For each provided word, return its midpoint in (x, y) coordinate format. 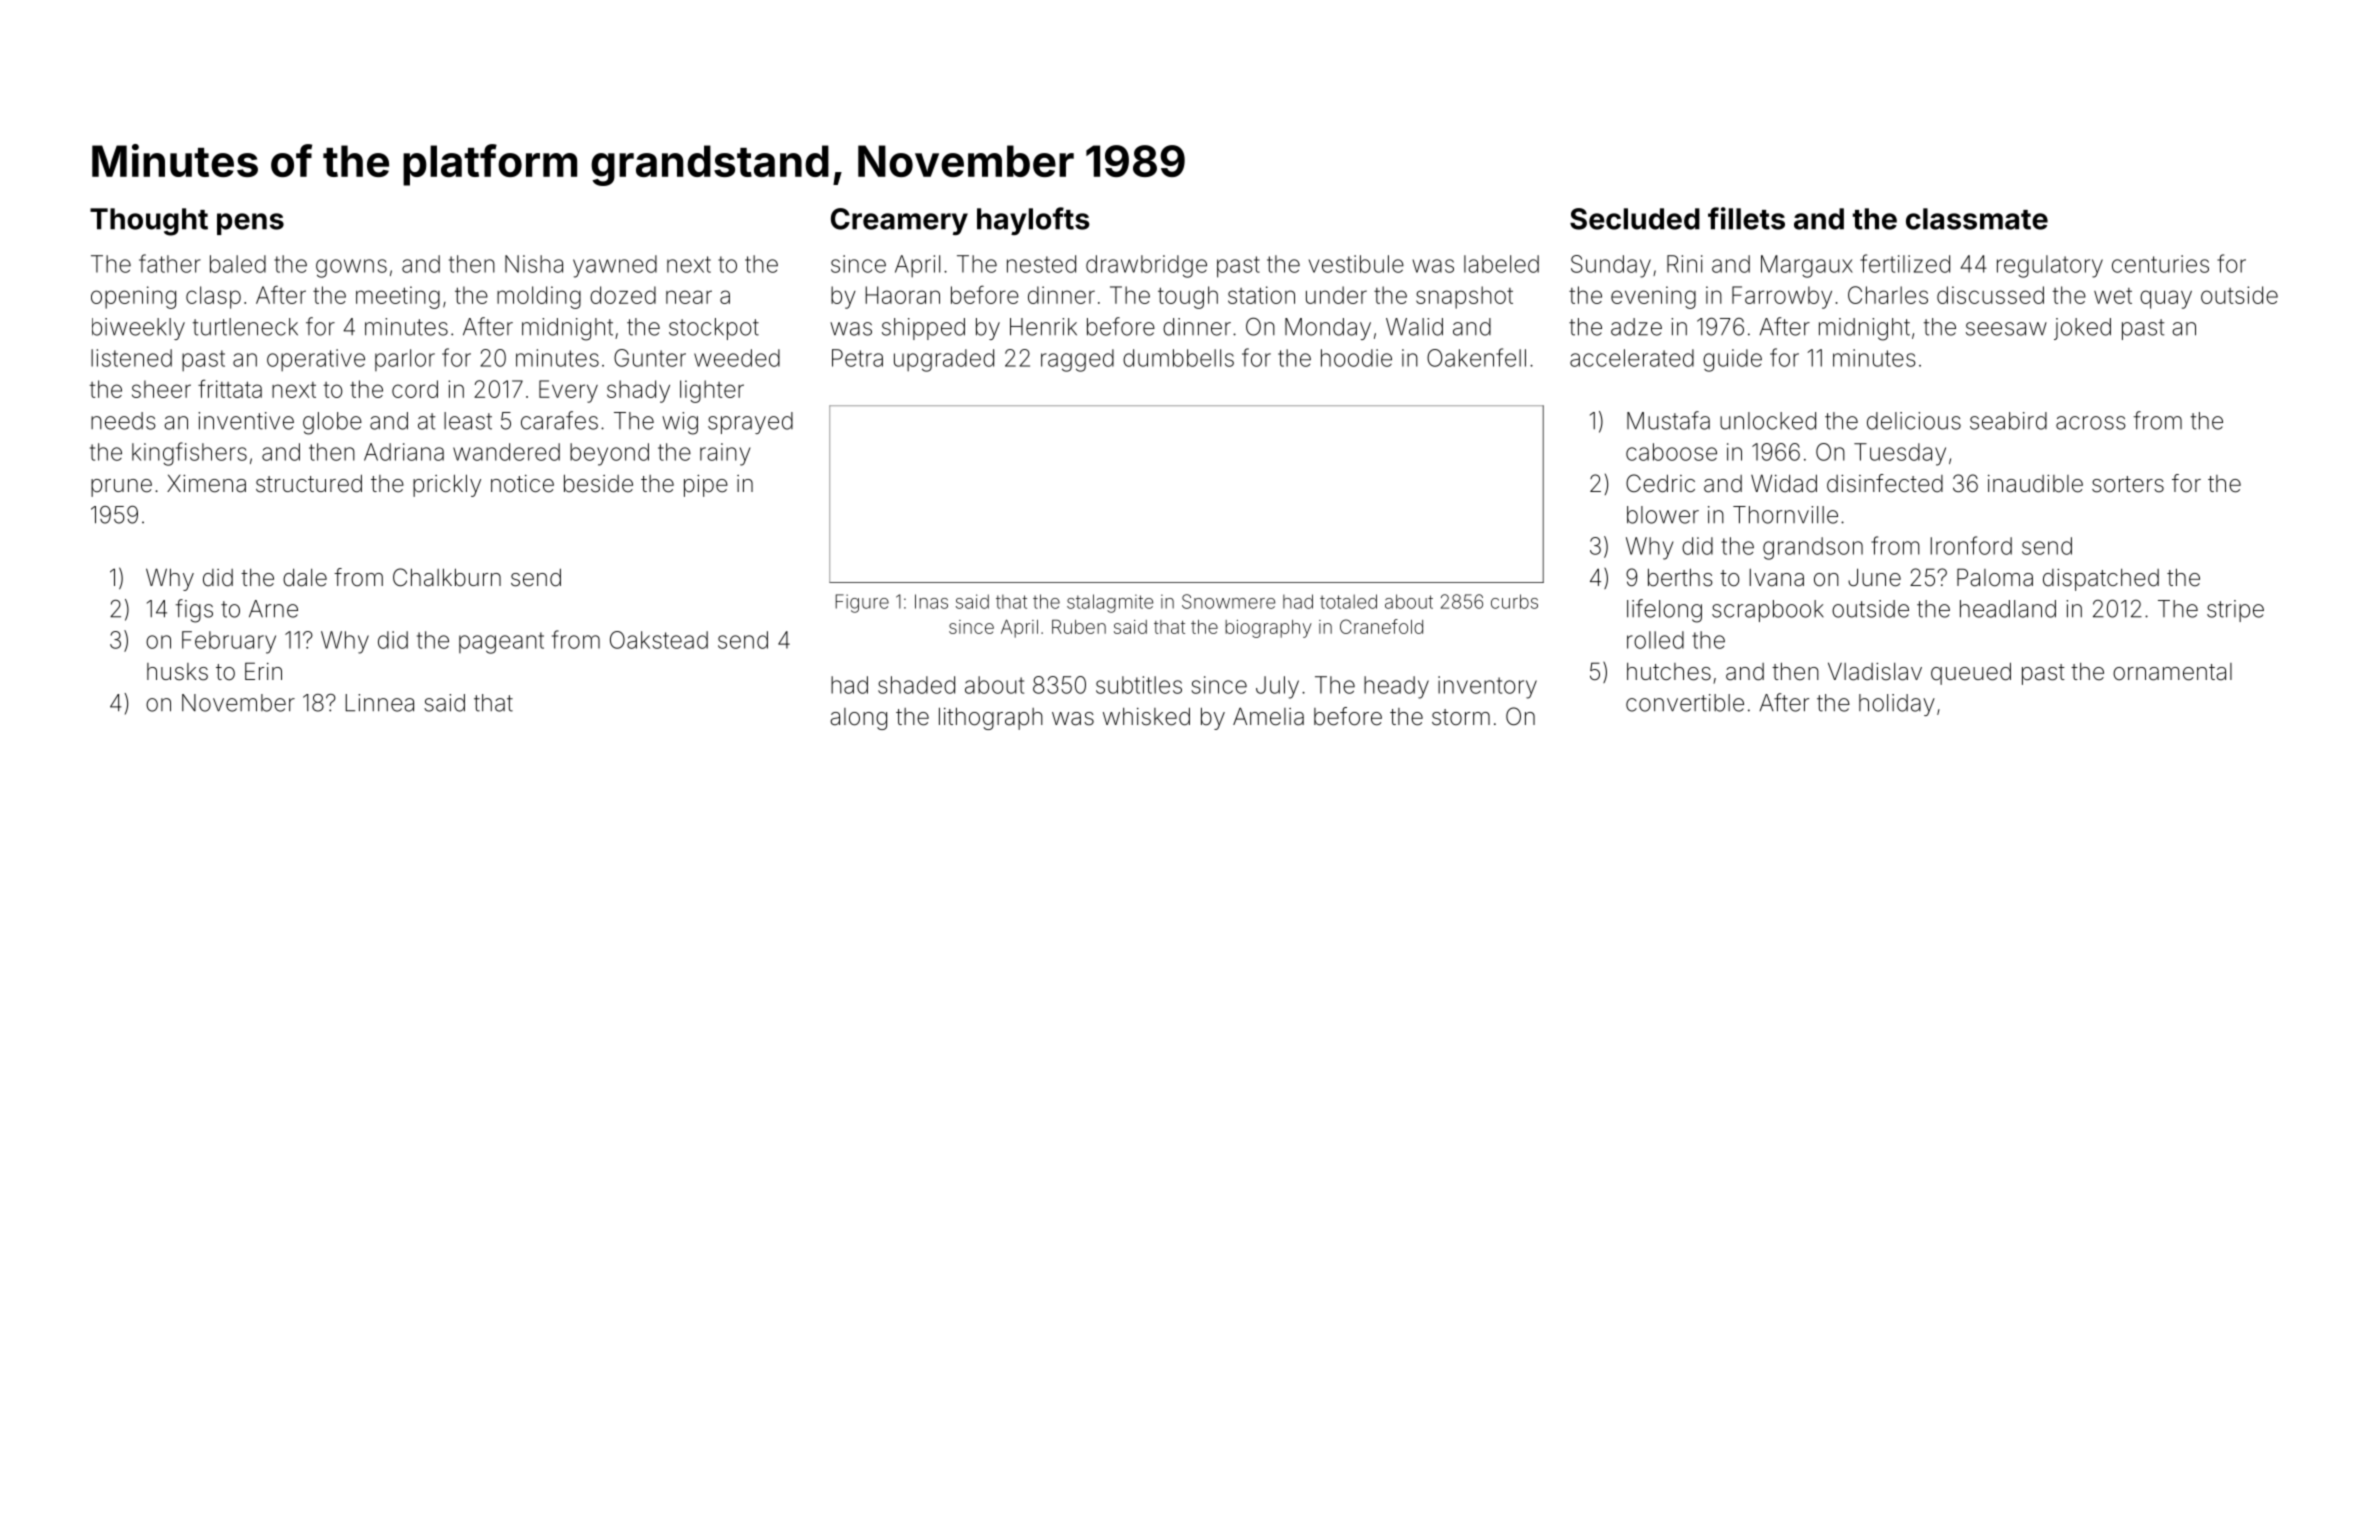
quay (2166, 299)
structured (309, 484)
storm (1461, 717)
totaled (1348, 601)
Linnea (379, 703)
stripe (2235, 611)
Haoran (902, 295)
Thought (149, 222)
